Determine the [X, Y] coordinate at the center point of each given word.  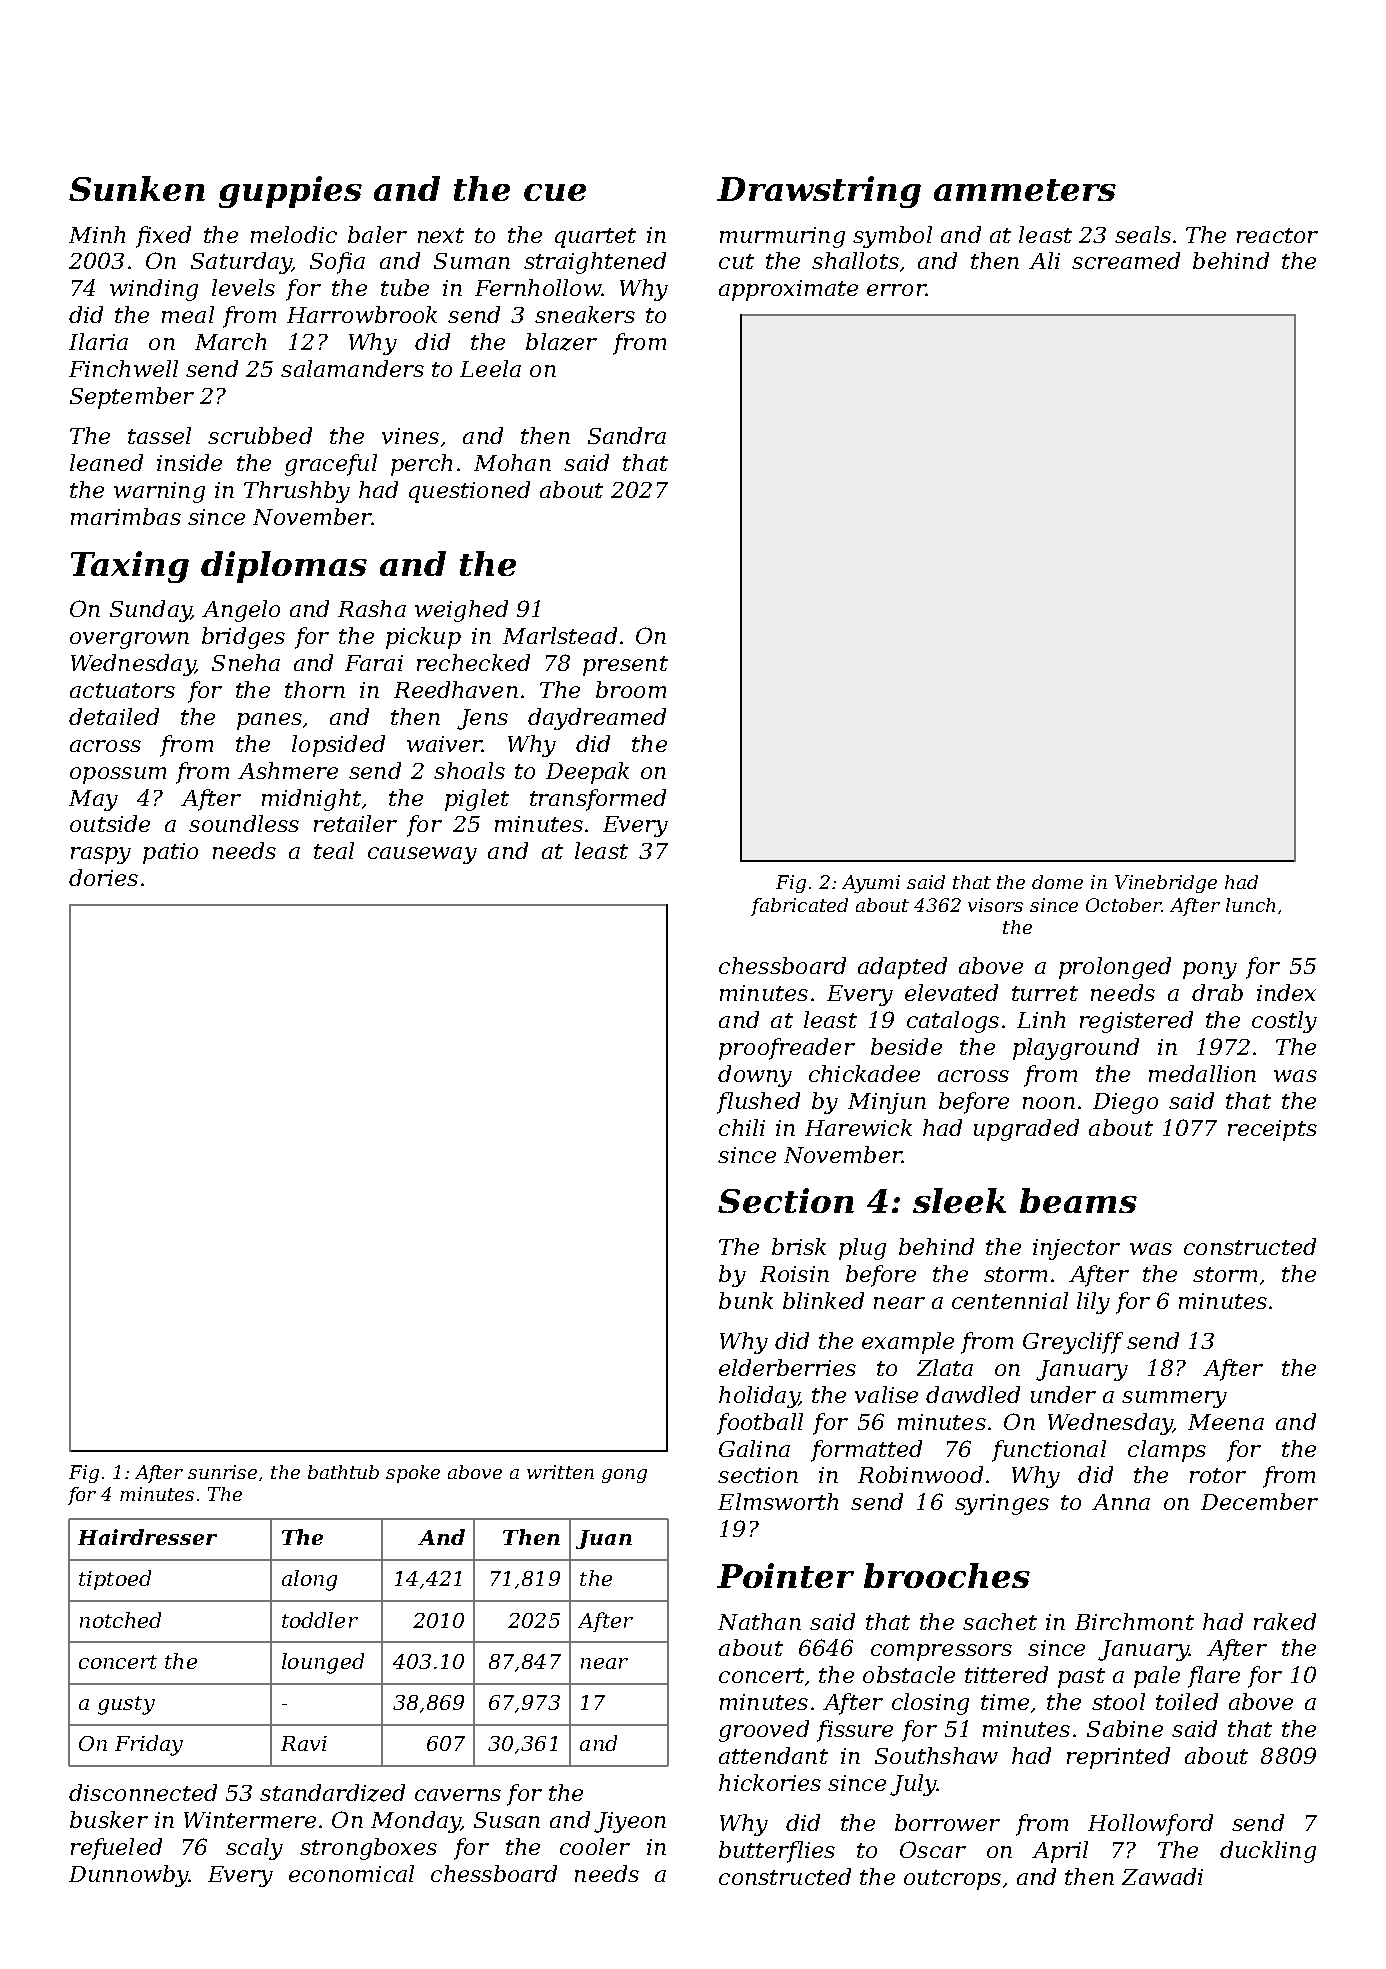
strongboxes [368, 1849]
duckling [1268, 1852]
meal [188, 314]
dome [1057, 882]
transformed [598, 800]
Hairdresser [147, 1537]
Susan [507, 1820]
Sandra [627, 435]
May [93, 800]
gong [624, 1476]
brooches [947, 1575]
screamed [1126, 260]
